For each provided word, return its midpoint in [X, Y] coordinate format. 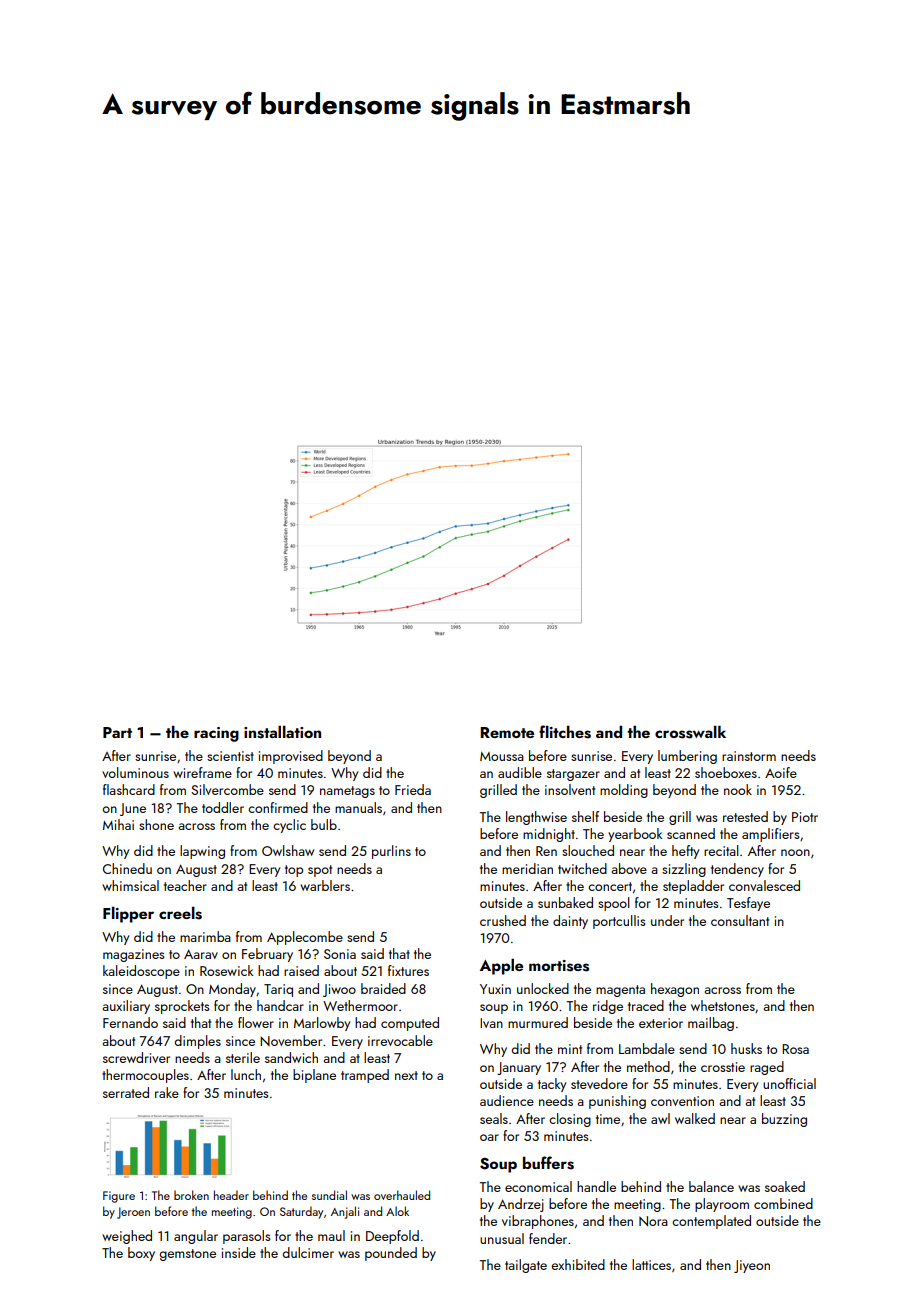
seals [494, 1118]
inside [239, 1252]
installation [282, 732]
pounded [391, 1254]
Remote [507, 732]
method [648, 1066]
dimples [197, 1042]
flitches [565, 732]
